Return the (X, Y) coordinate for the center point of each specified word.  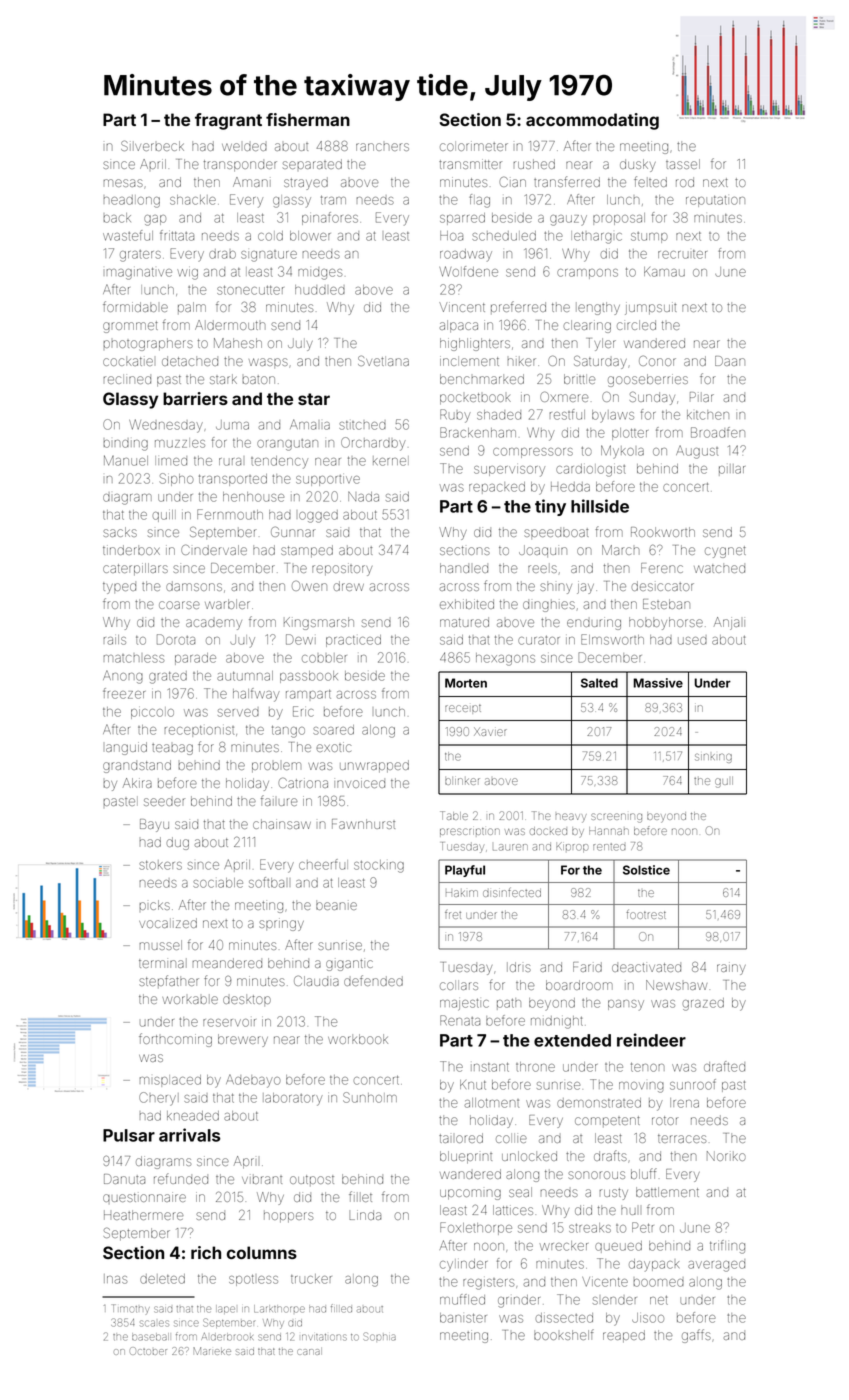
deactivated (646, 967)
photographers (148, 344)
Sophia (379, 1336)
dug (178, 843)
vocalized (168, 923)
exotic (333, 747)
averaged (716, 1265)
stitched (362, 425)
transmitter (470, 164)
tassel (683, 164)
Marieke (212, 1351)
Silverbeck (152, 145)
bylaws (613, 416)
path (509, 1004)
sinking (713, 758)
